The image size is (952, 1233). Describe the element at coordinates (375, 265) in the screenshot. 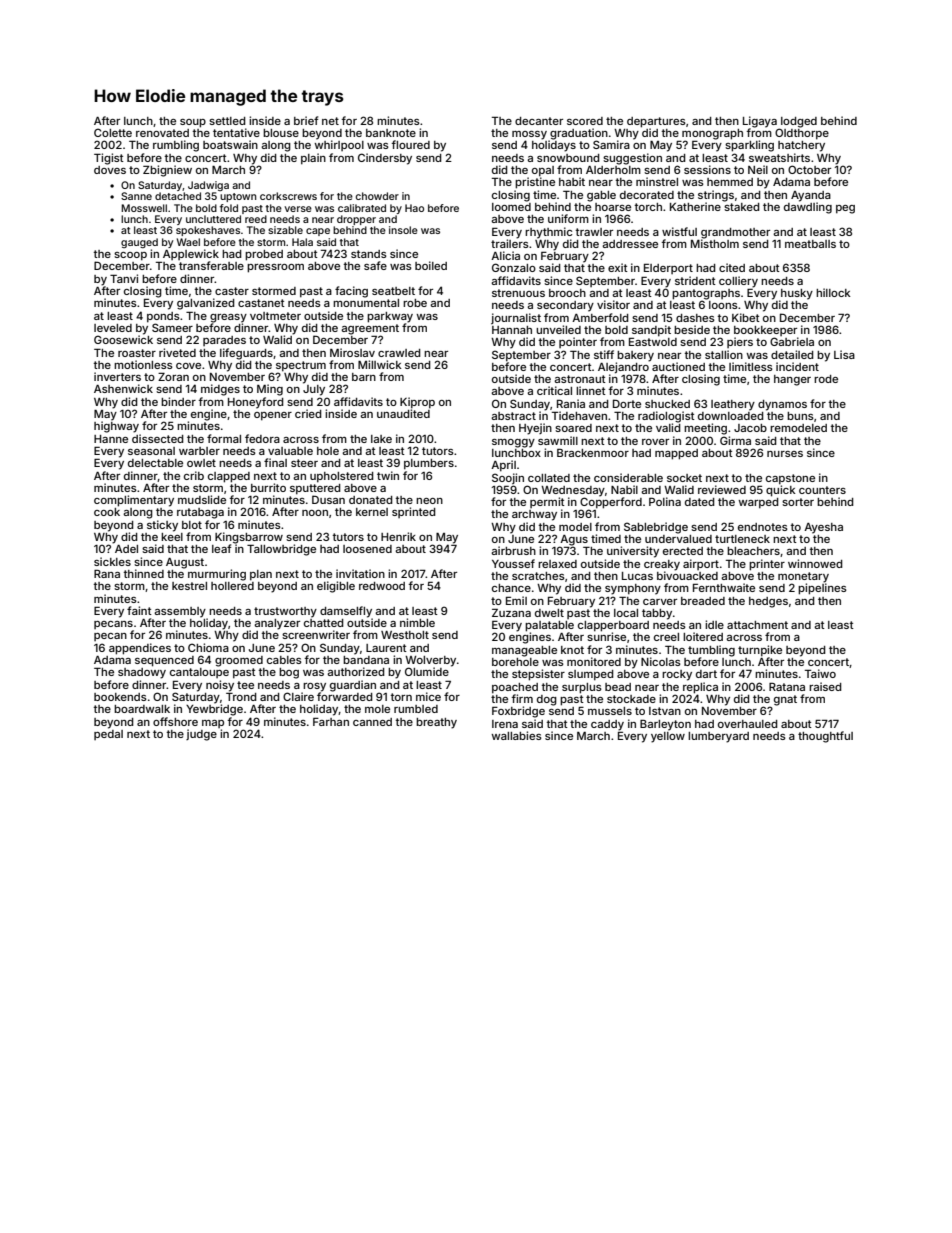

I see `safe` at that location.
